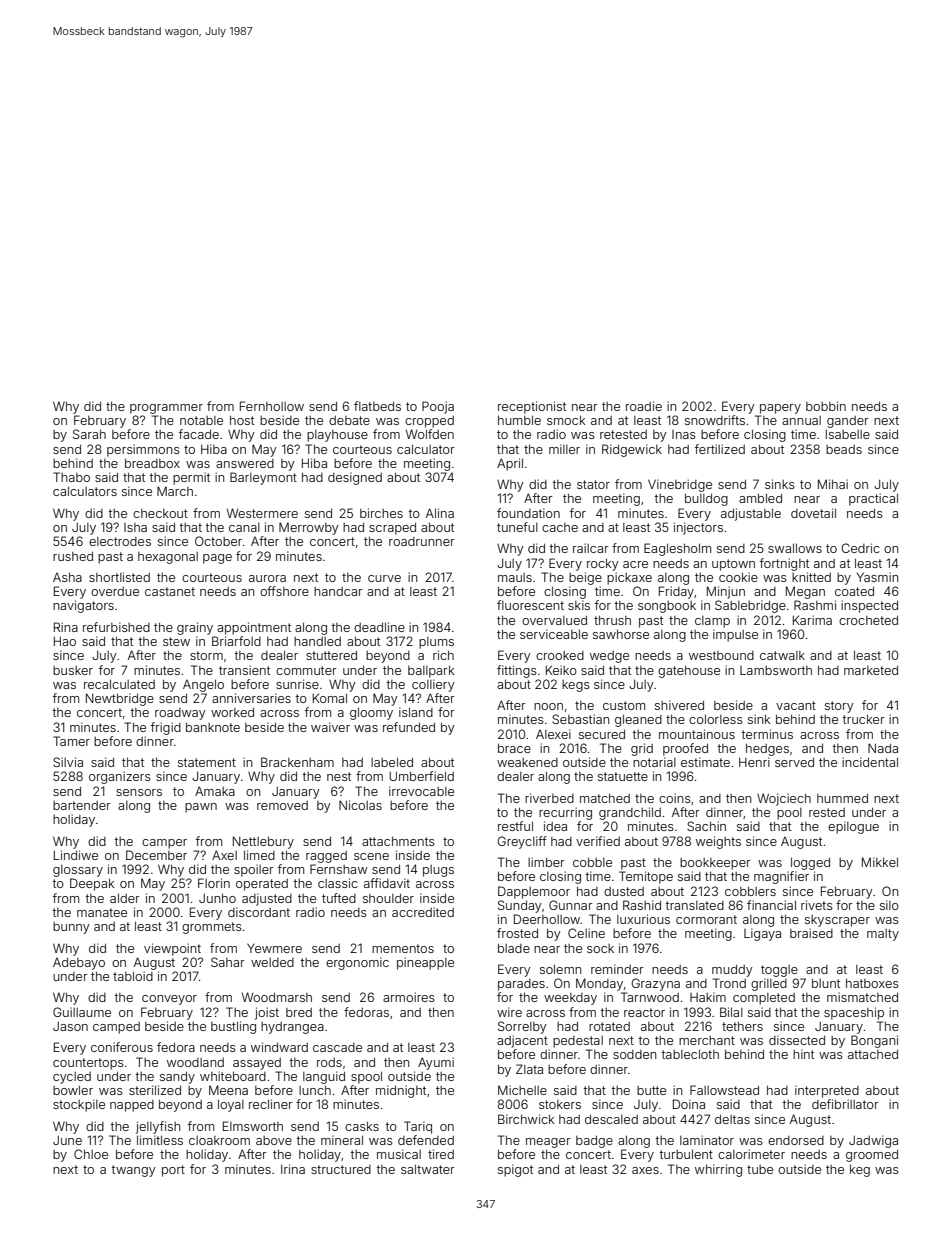  Describe the element at coordinates (645, 1170) in the screenshot. I see `axes` at that location.
